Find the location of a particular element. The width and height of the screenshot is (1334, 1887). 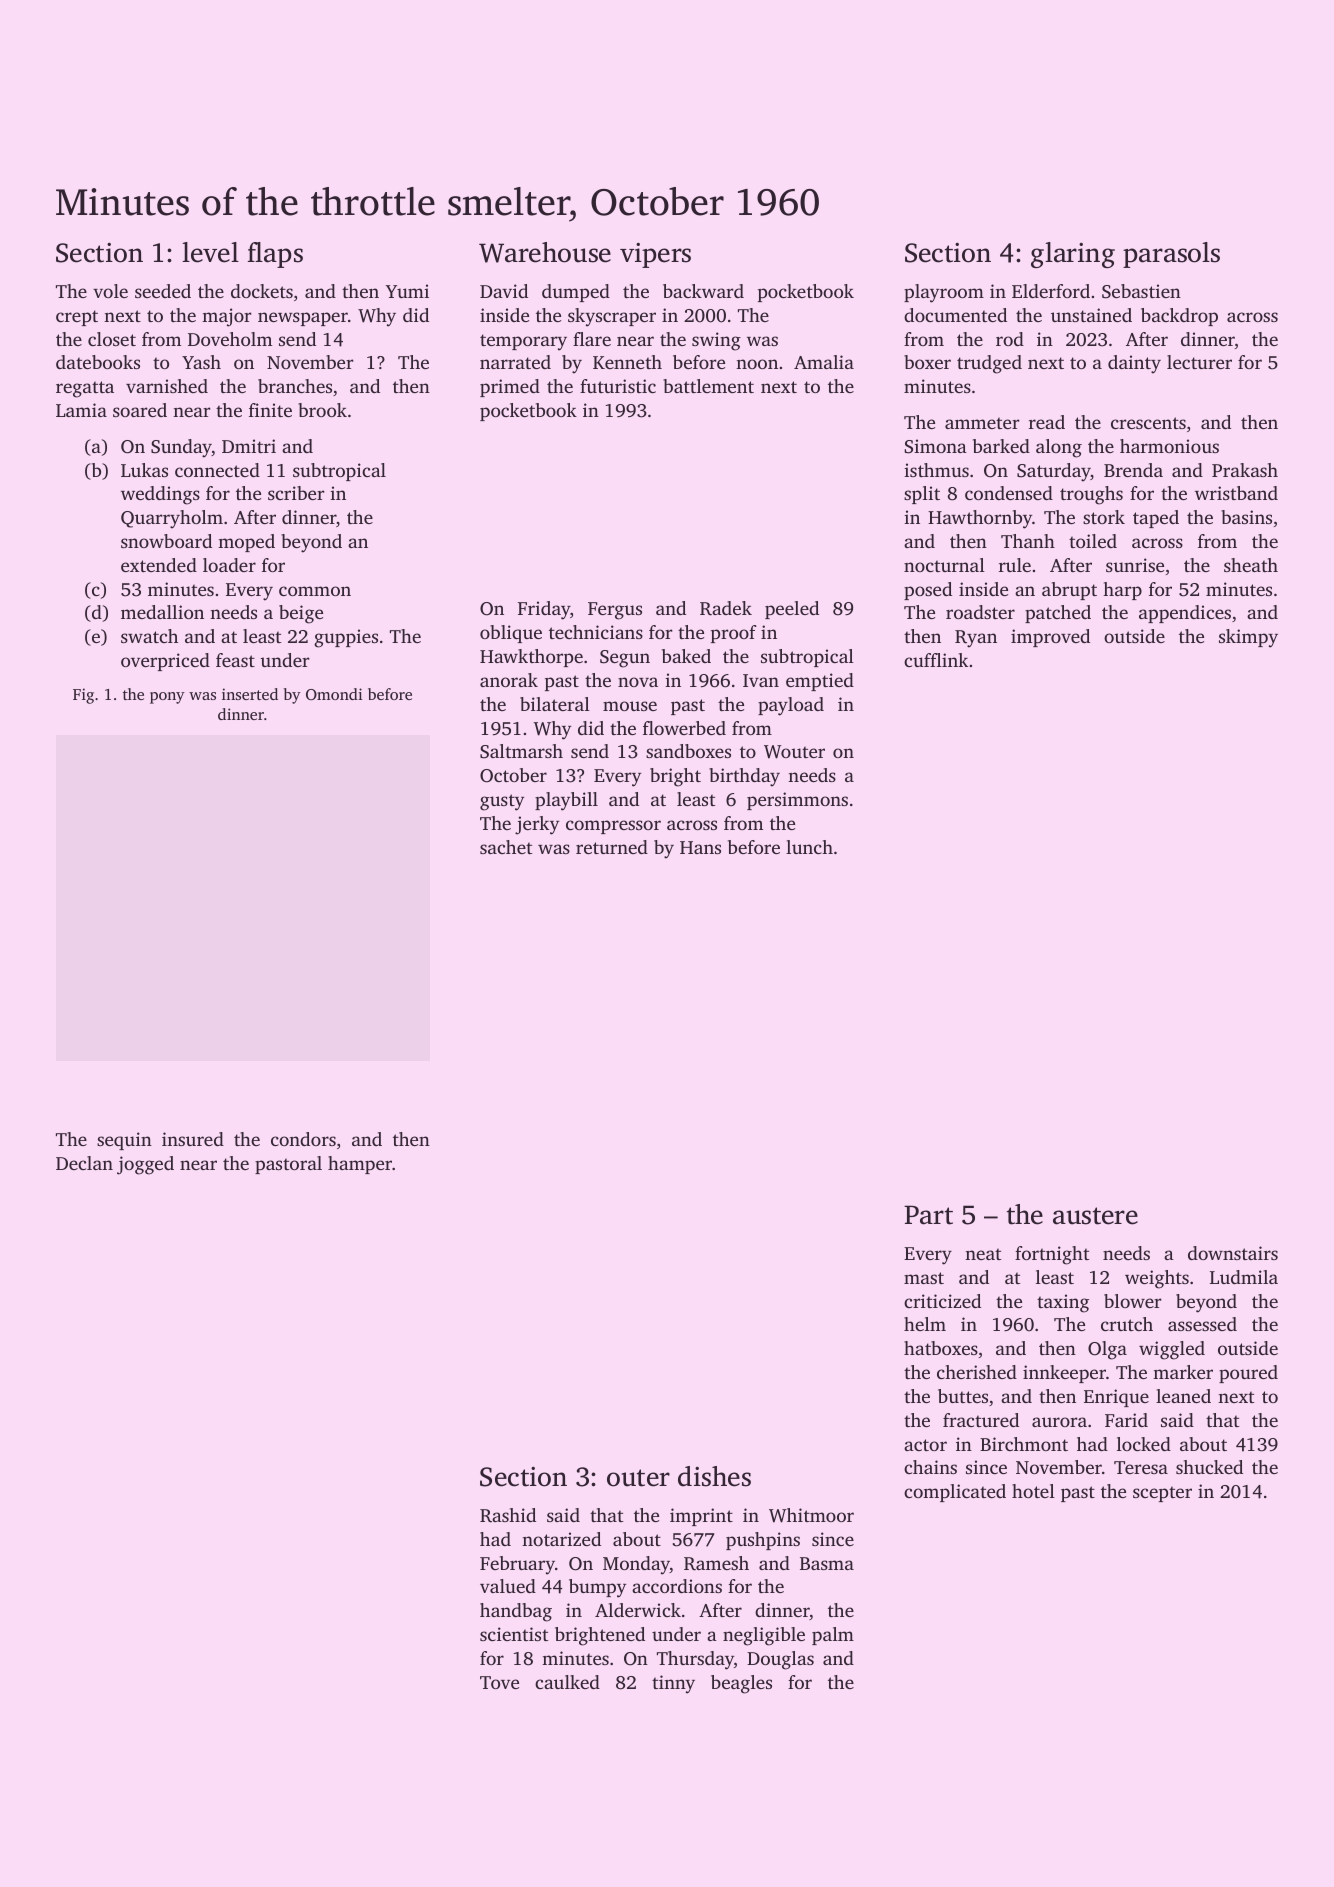

Warehouse is located at coordinates (545, 252).
